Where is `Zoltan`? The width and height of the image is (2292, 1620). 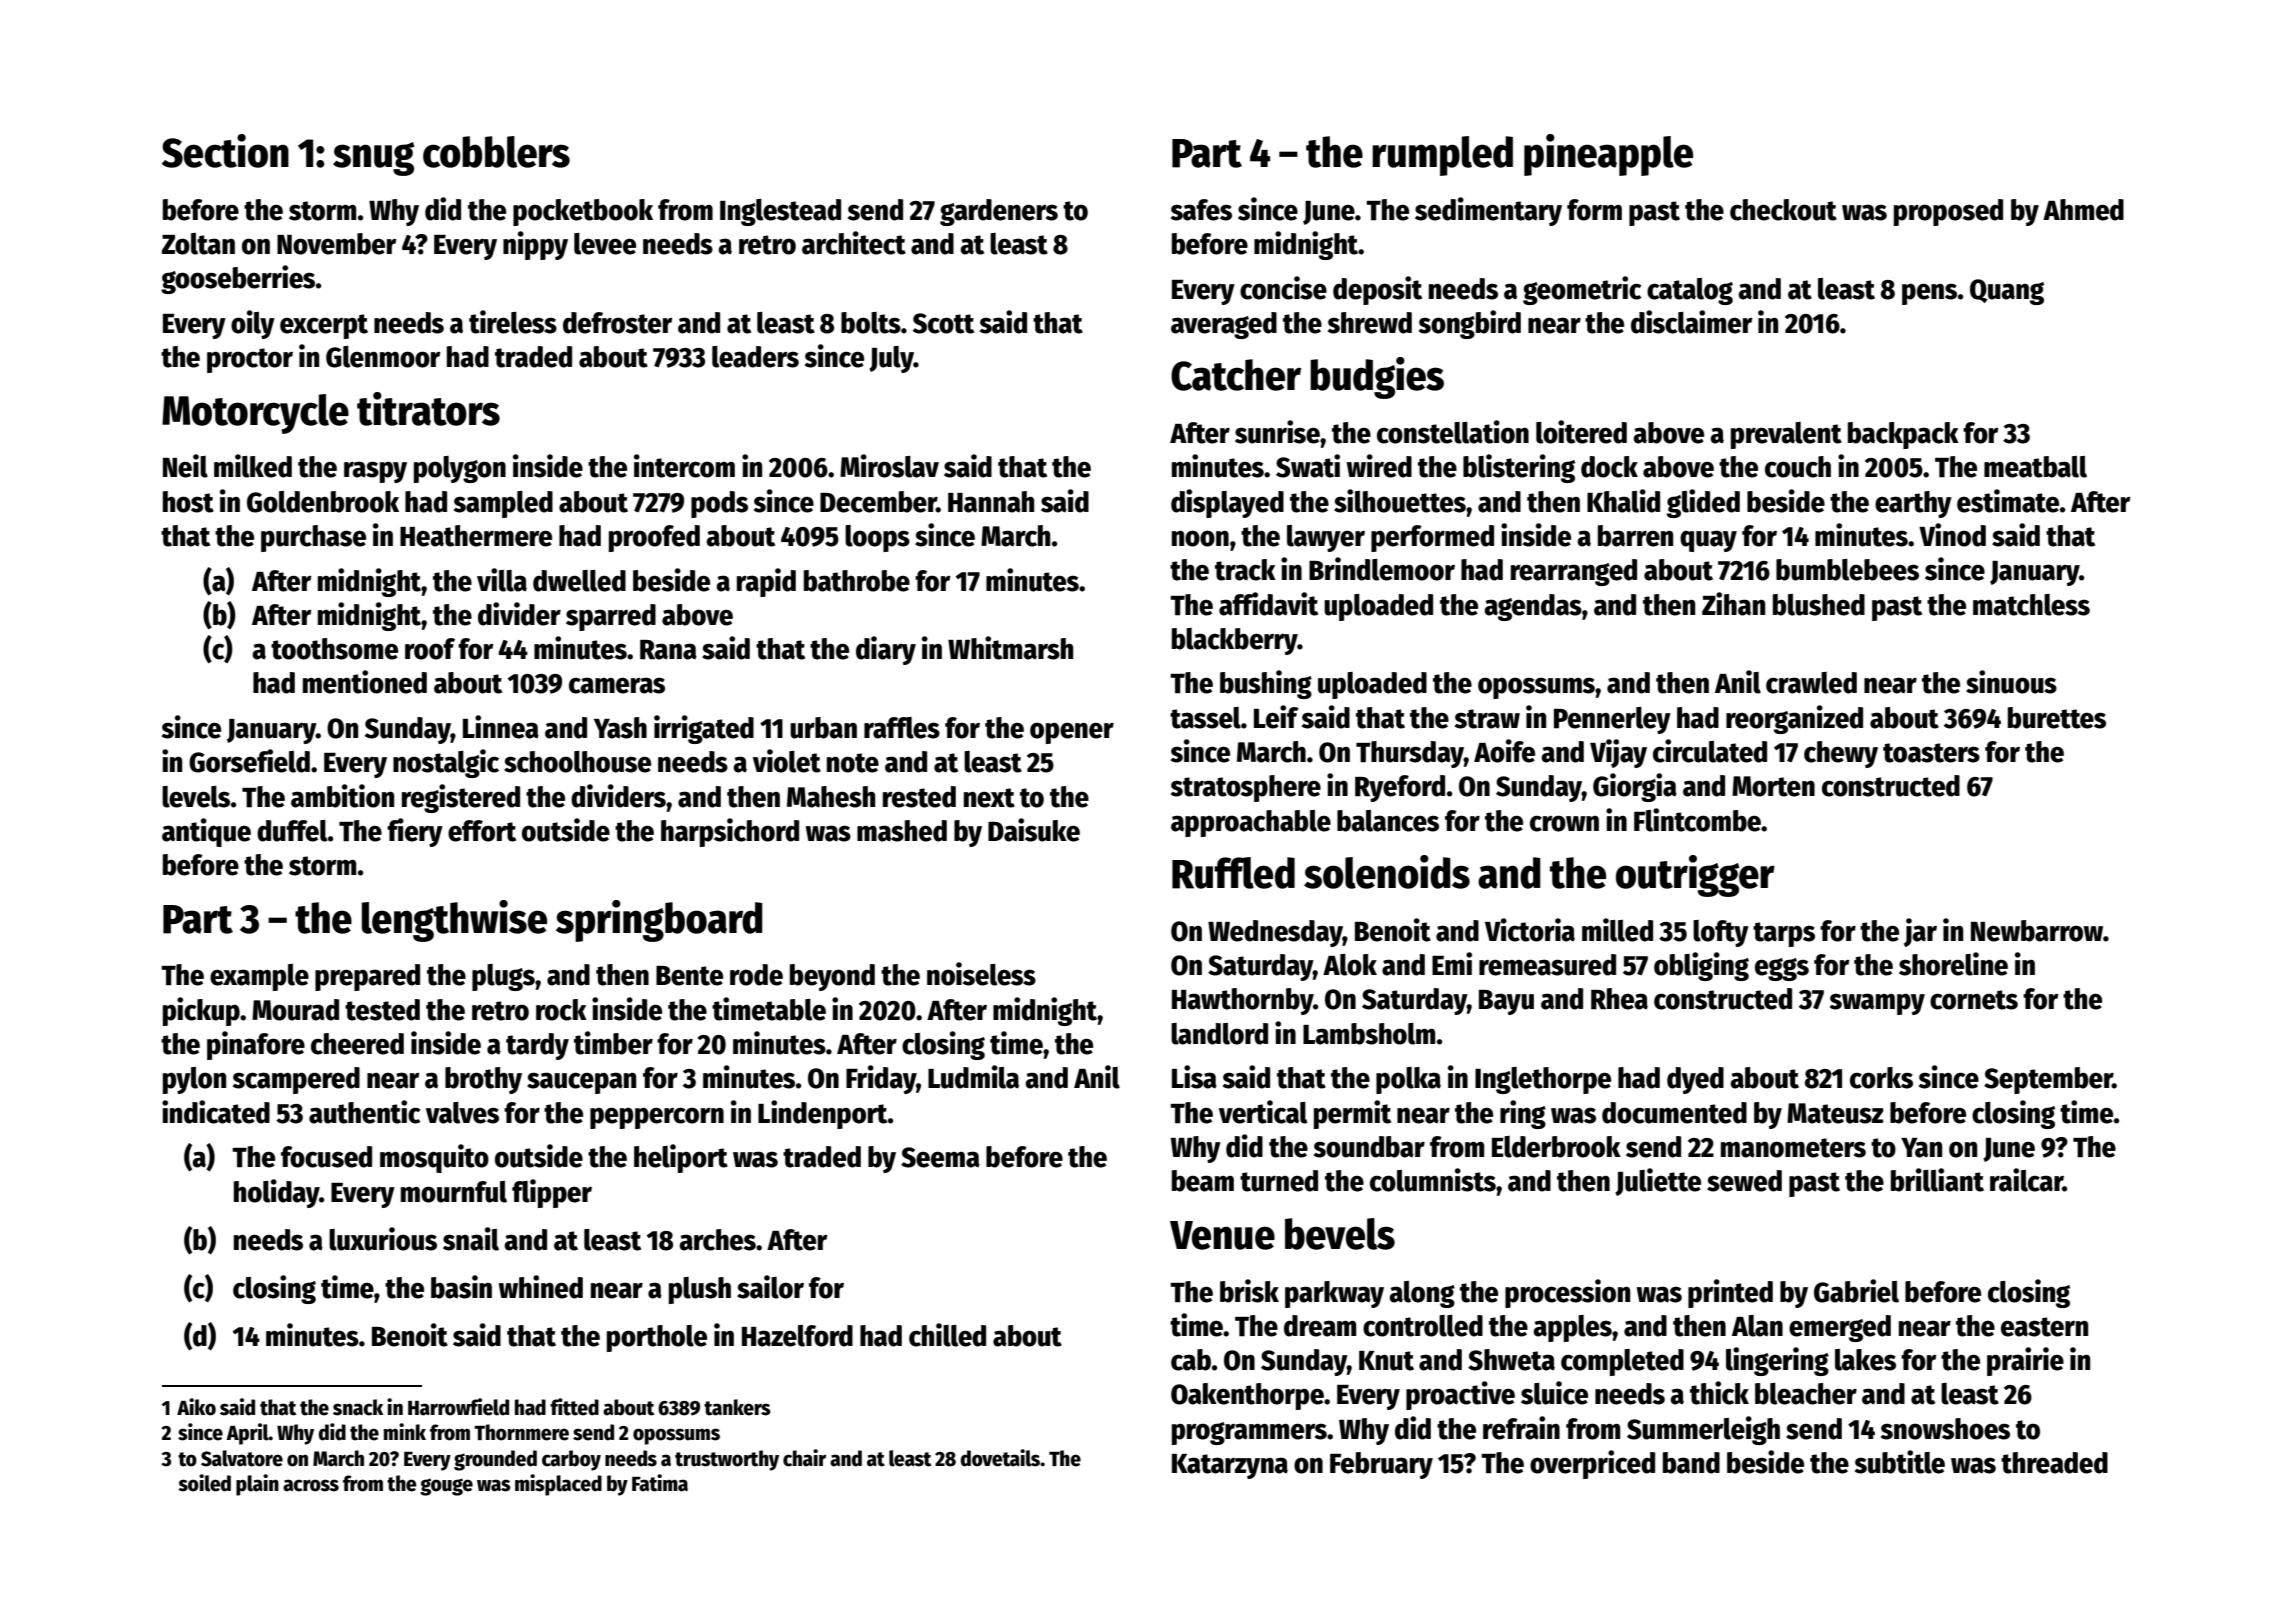 Zoltan is located at coordinates (198, 244).
